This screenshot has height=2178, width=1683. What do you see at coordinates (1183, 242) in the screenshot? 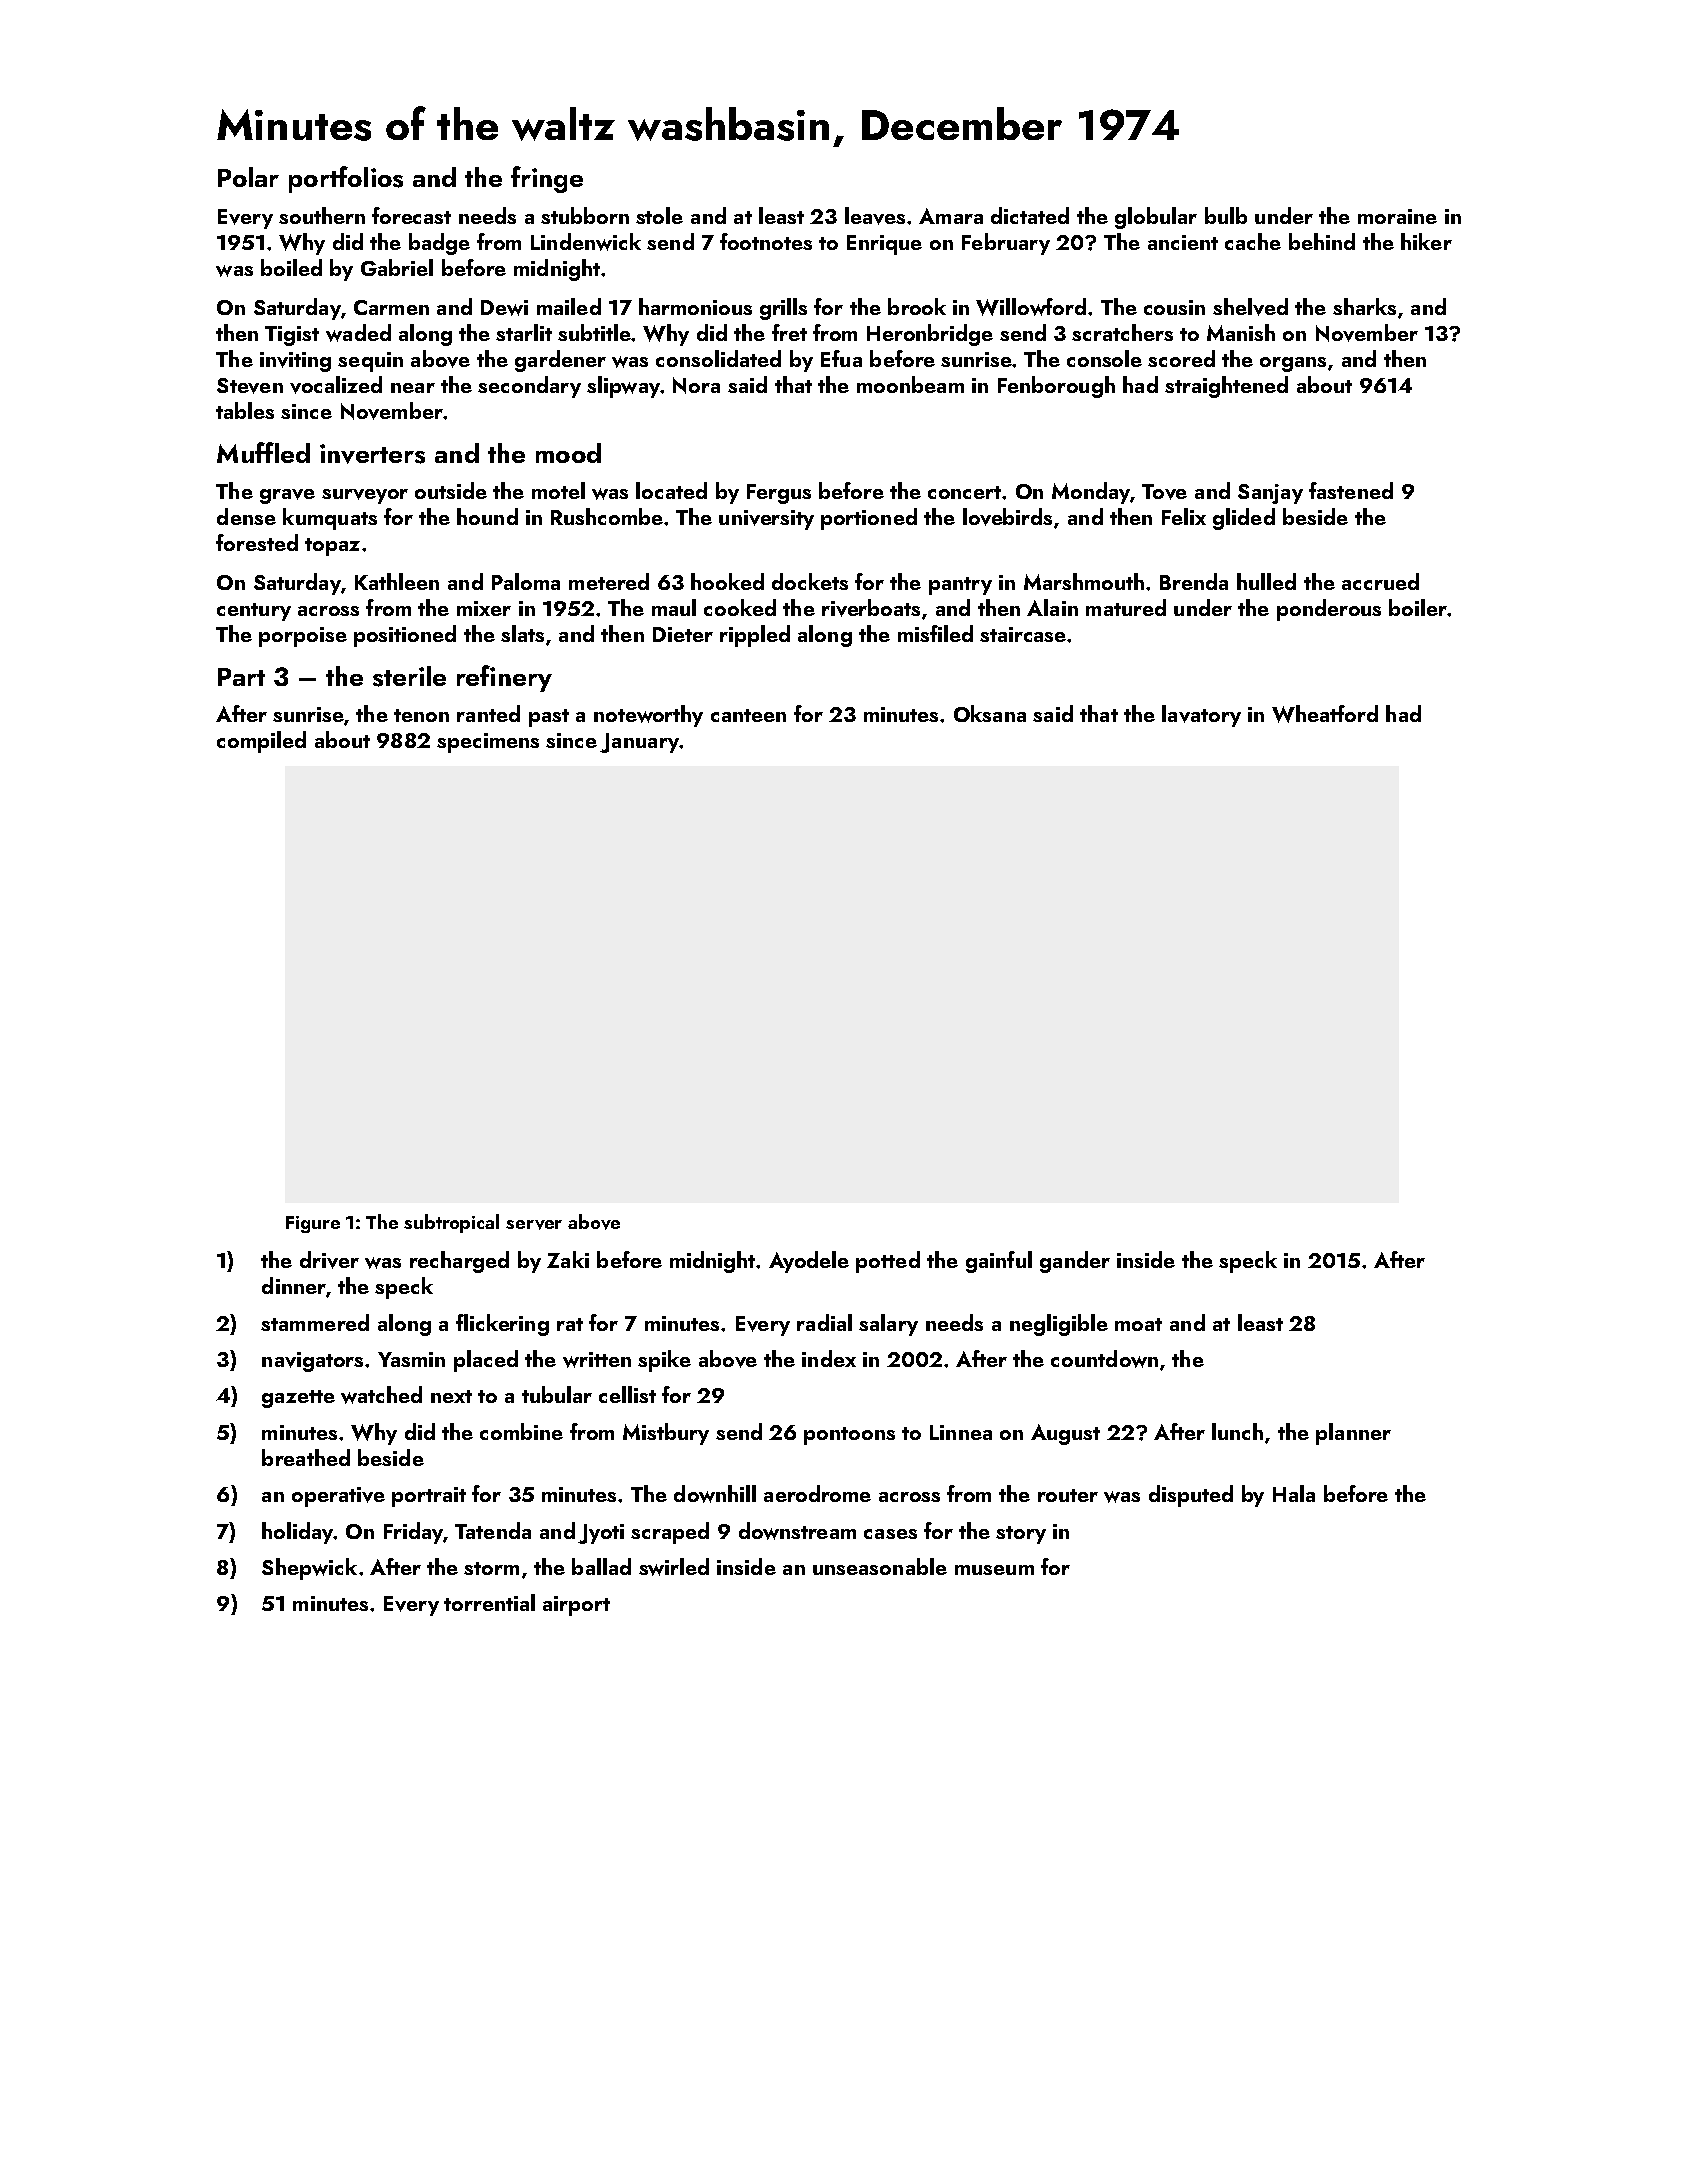
I see `ancient` at bounding box center [1183, 242].
